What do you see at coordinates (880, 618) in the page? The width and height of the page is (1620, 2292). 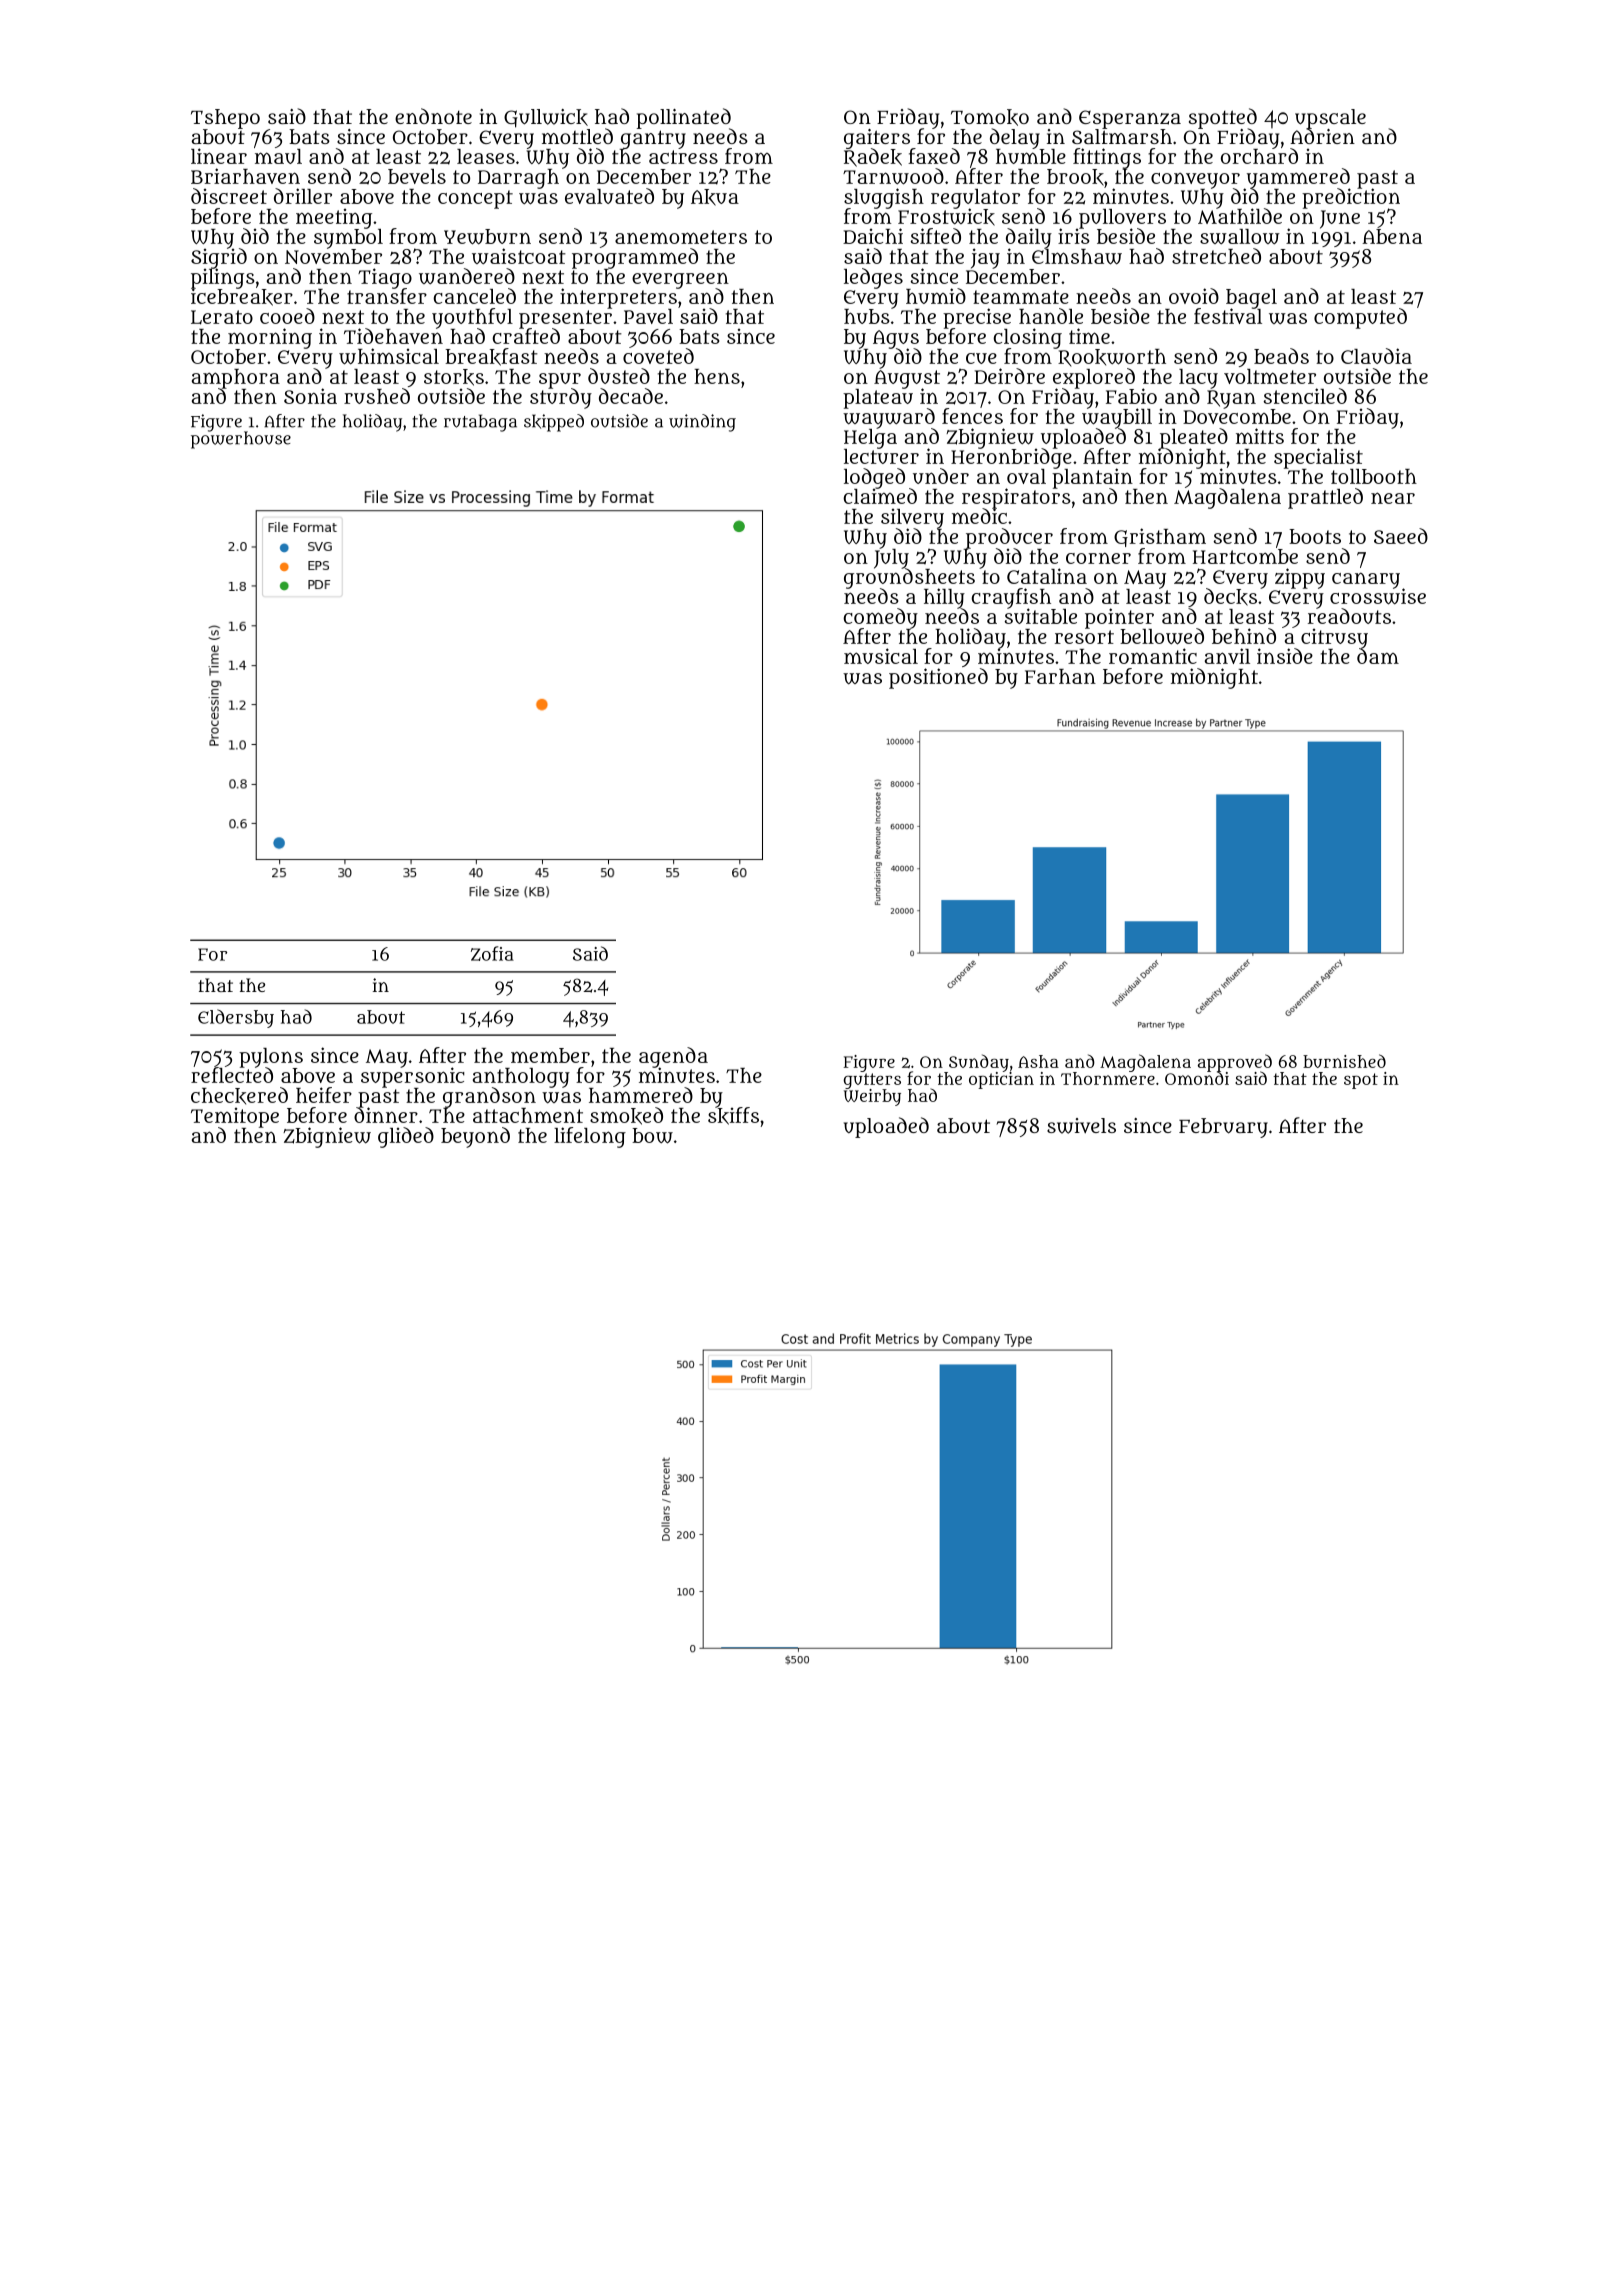 I see `comedy` at bounding box center [880, 618].
